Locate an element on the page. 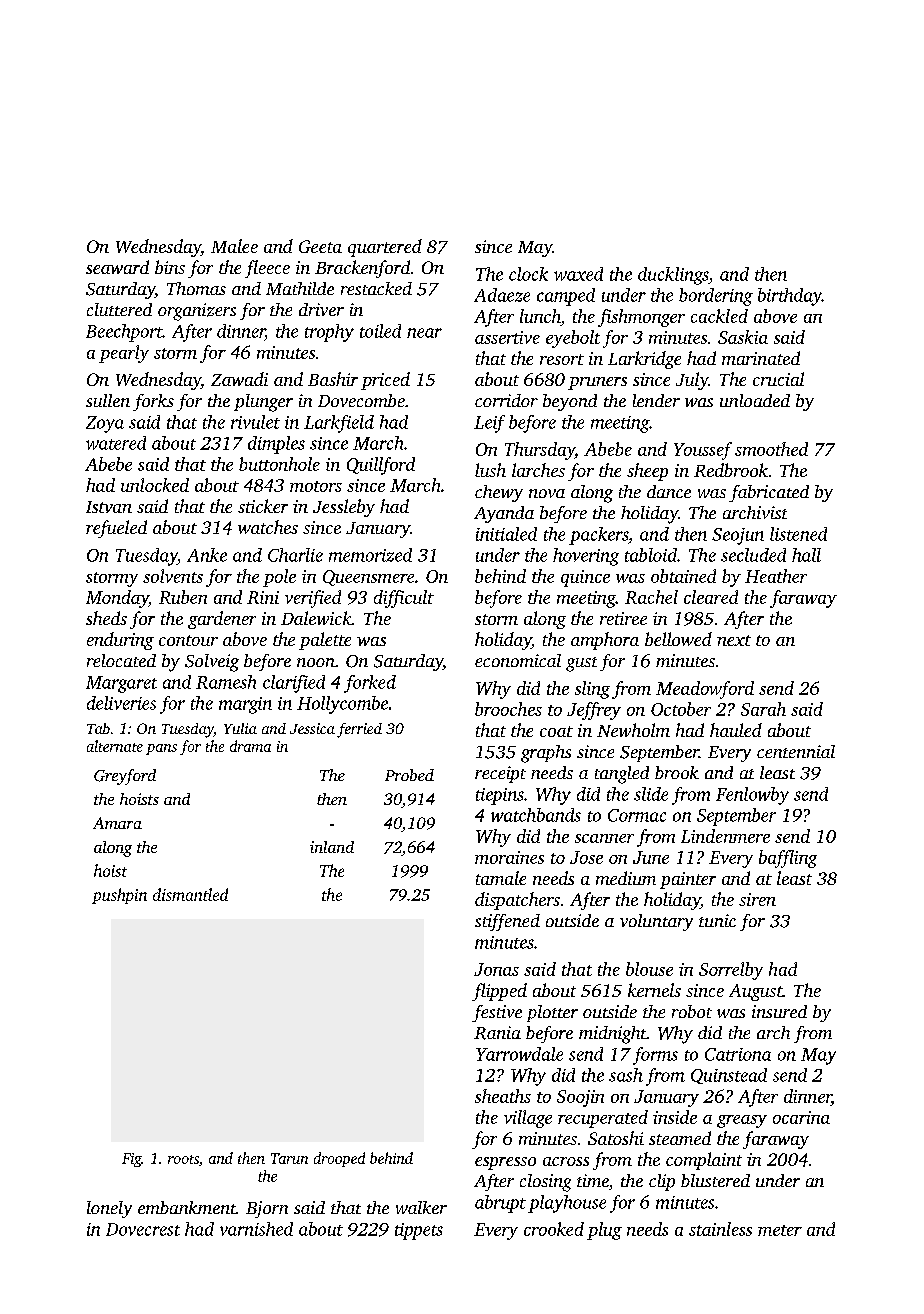 Image resolution: width=924 pixels, height=1314 pixels. organizers is located at coordinates (197, 312).
